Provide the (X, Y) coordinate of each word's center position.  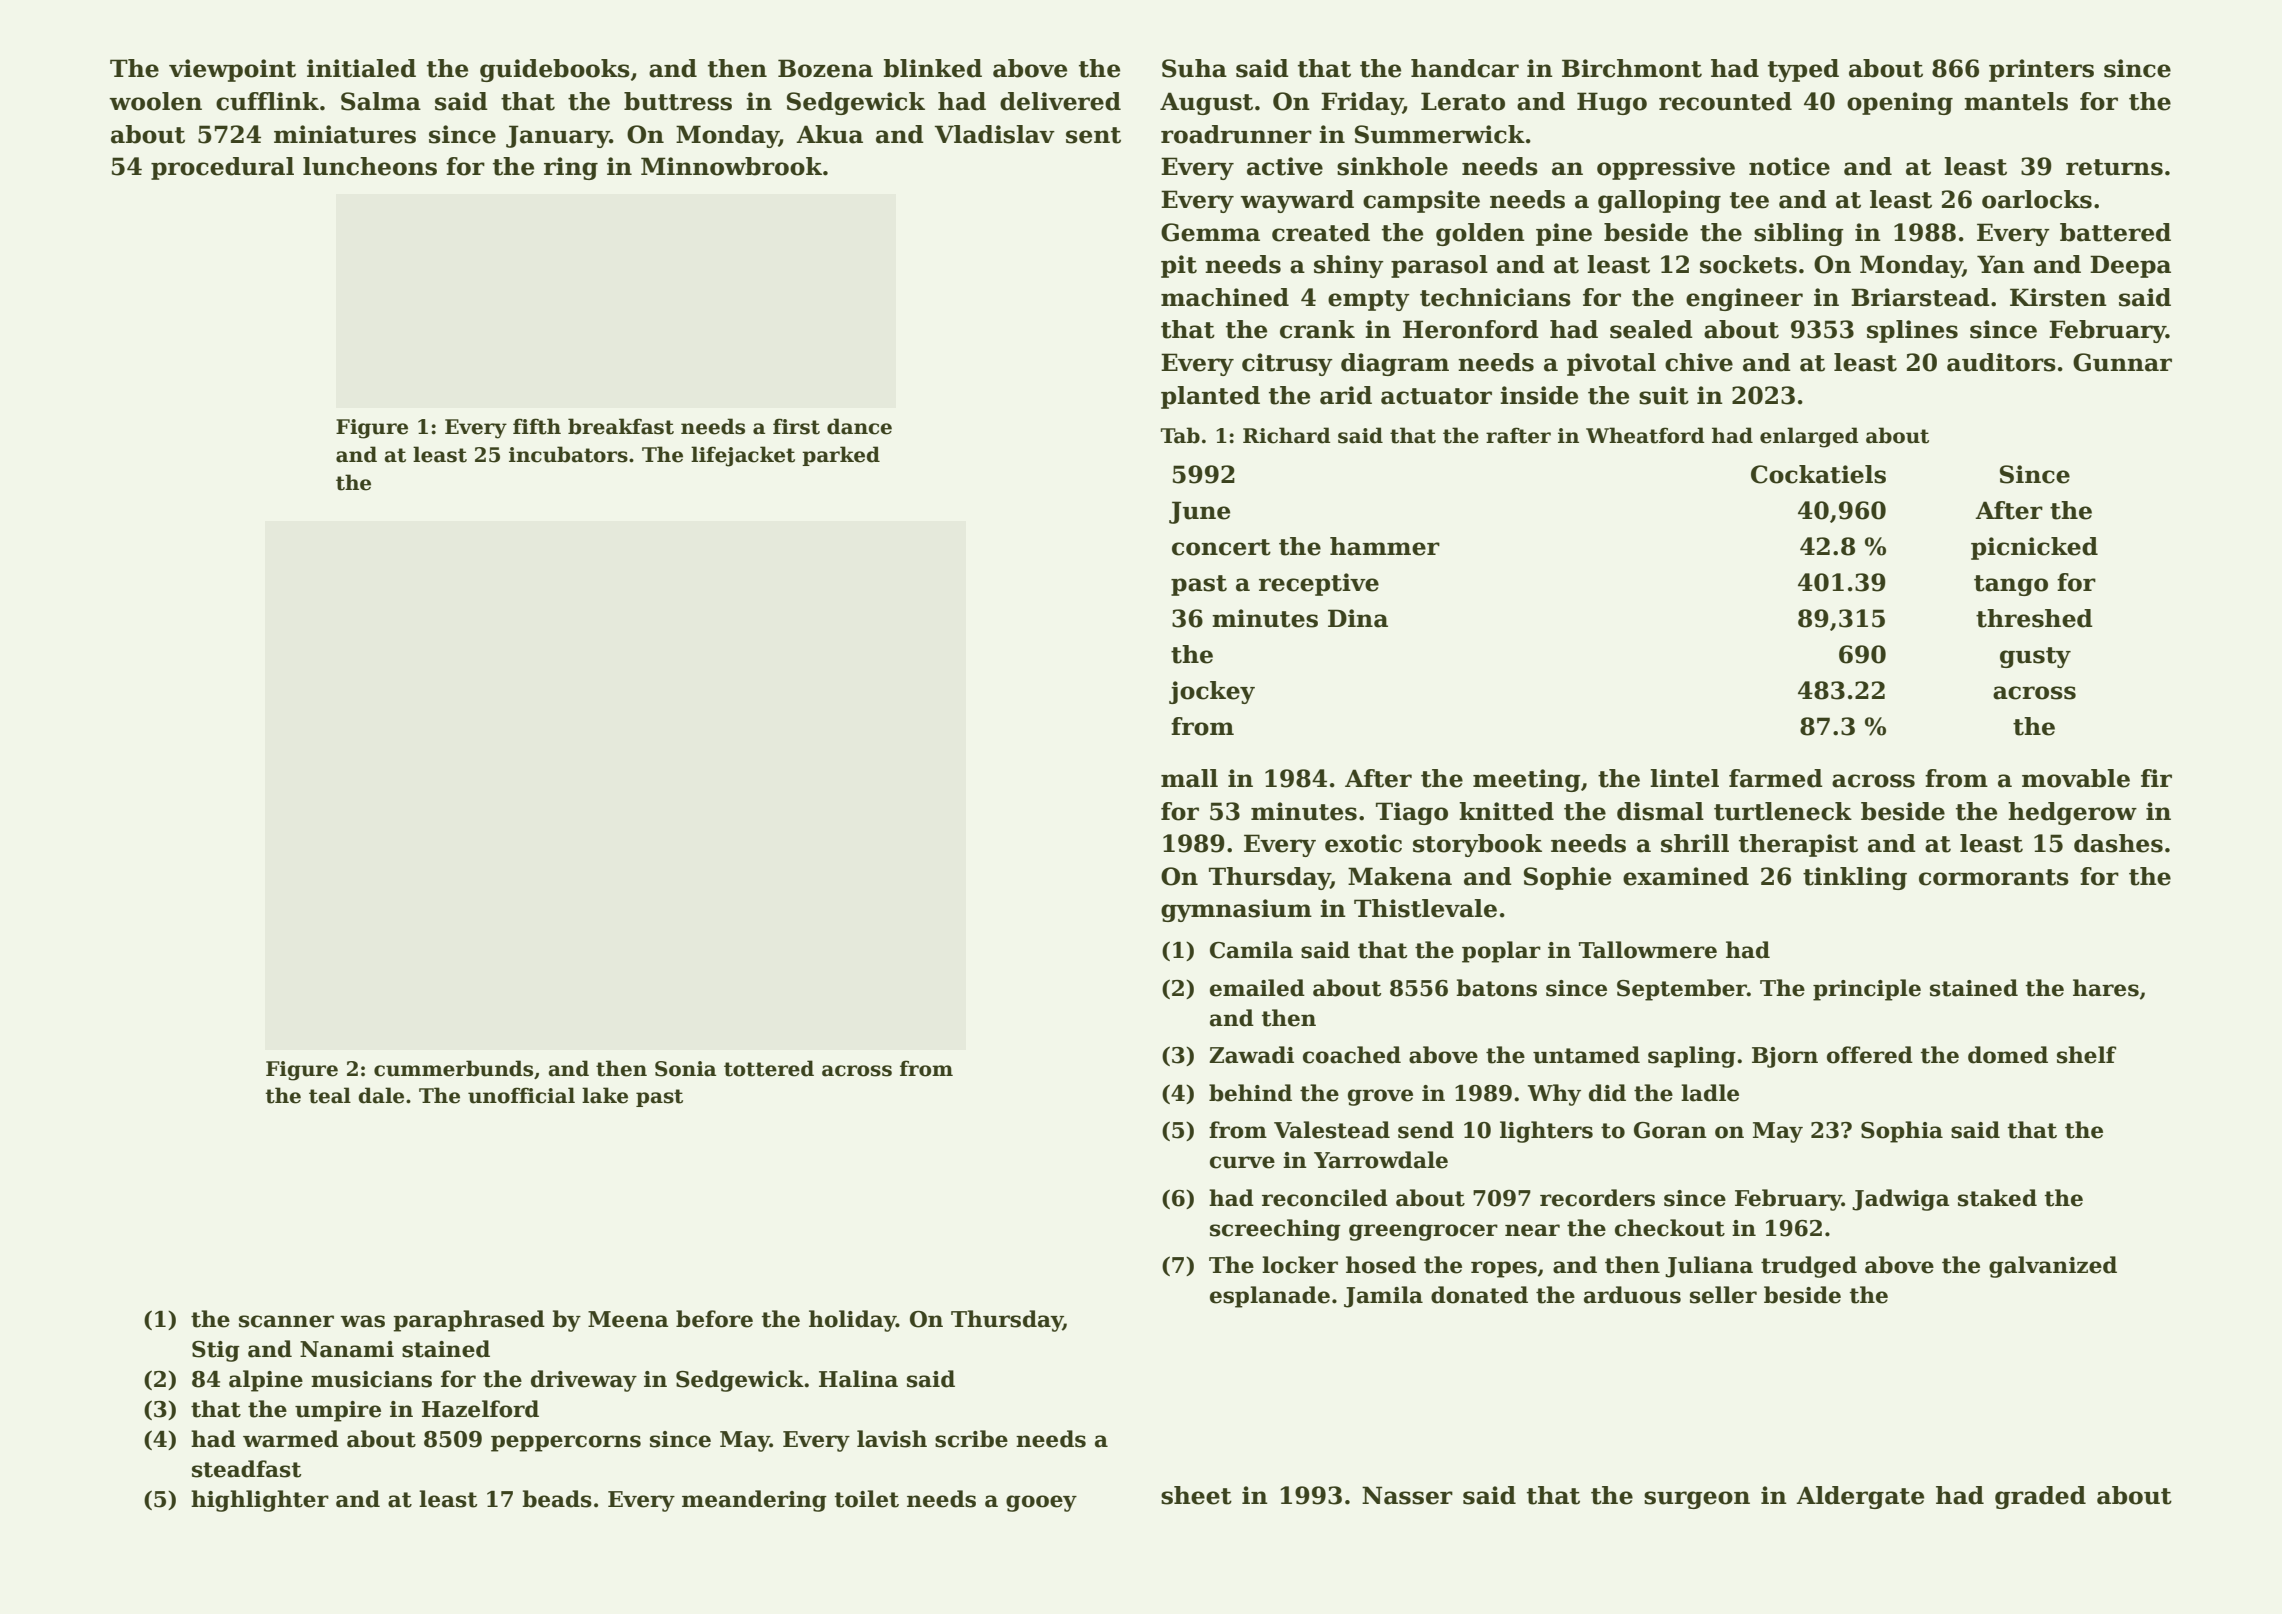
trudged (1809, 1267)
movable (2076, 778)
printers (2041, 70)
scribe (971, 1439)
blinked (933, 68)
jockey (1212, 692)
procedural (222, 168)
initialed (361, 68)
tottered (769, 1068)
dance (859, 426)
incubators (568, 454)
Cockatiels (1818, 474)
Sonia (685, 1069)
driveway (584, 1381)
